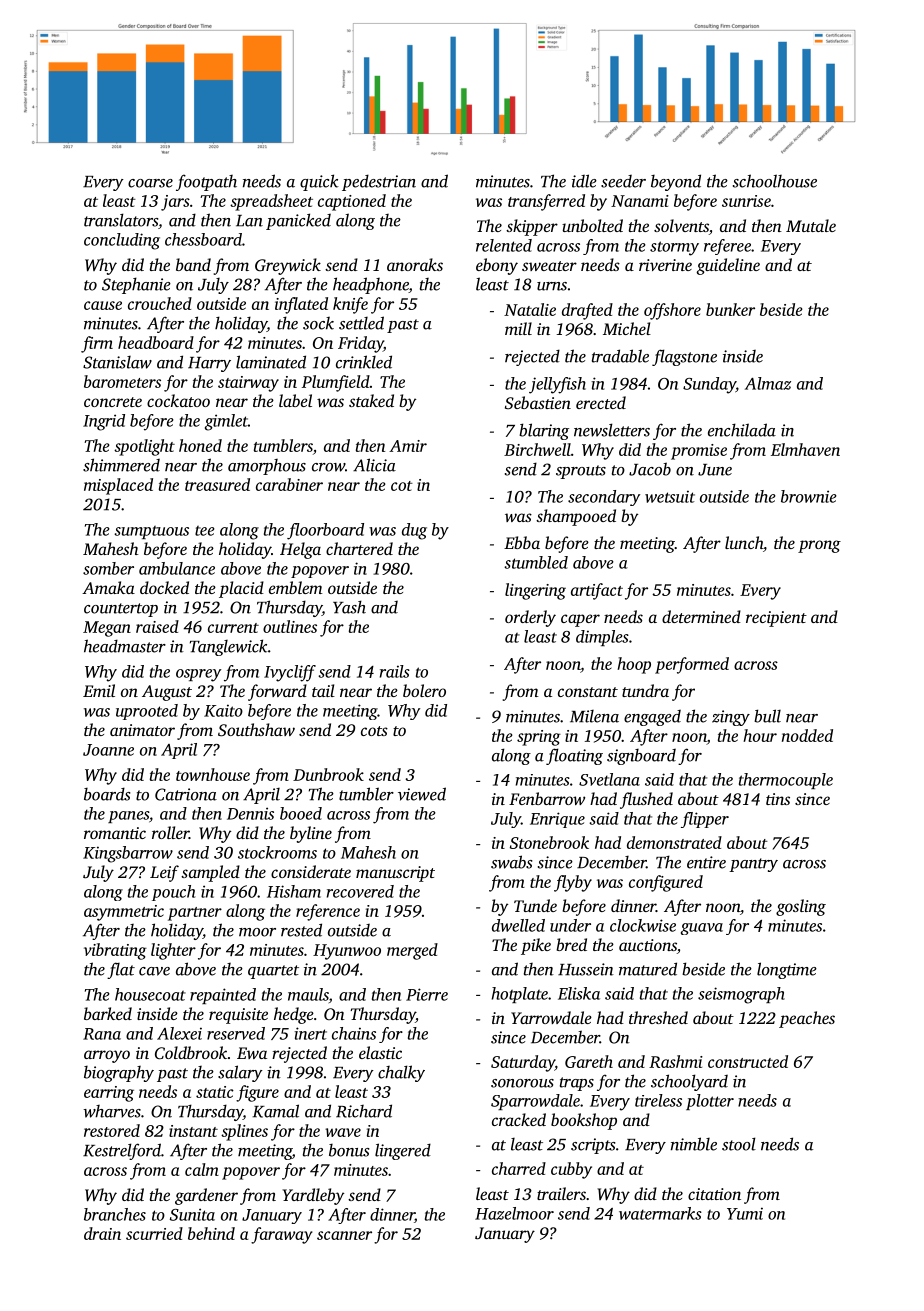 This page has width=924, height=1311. I want to click on footpath, so click(206, 182).
